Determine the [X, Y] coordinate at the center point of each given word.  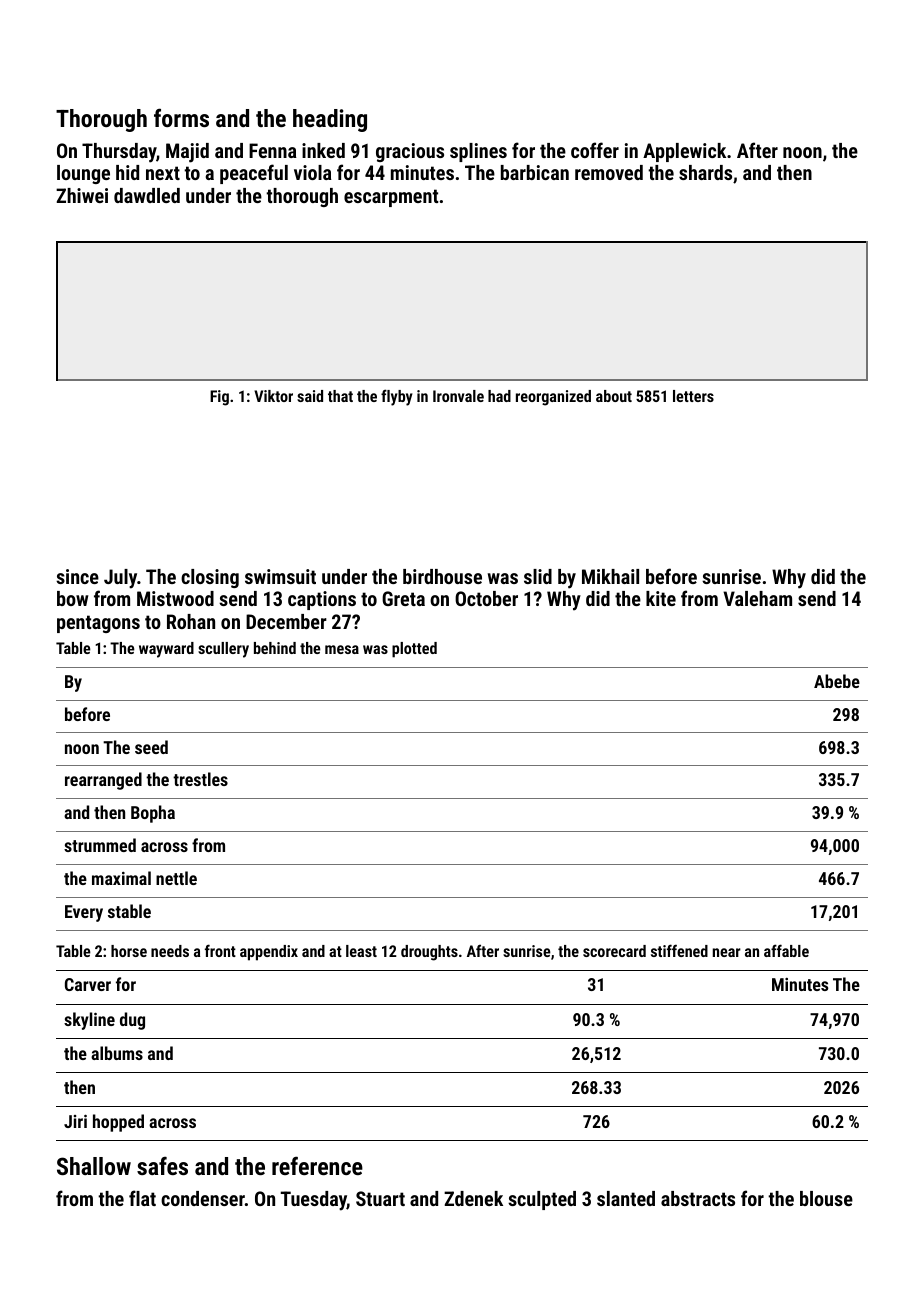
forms [181, 117]
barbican [535, 172]
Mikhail [610, 576]
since [77, 576]
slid [538, 576]
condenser [203, 1198]
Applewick [684, 152]
